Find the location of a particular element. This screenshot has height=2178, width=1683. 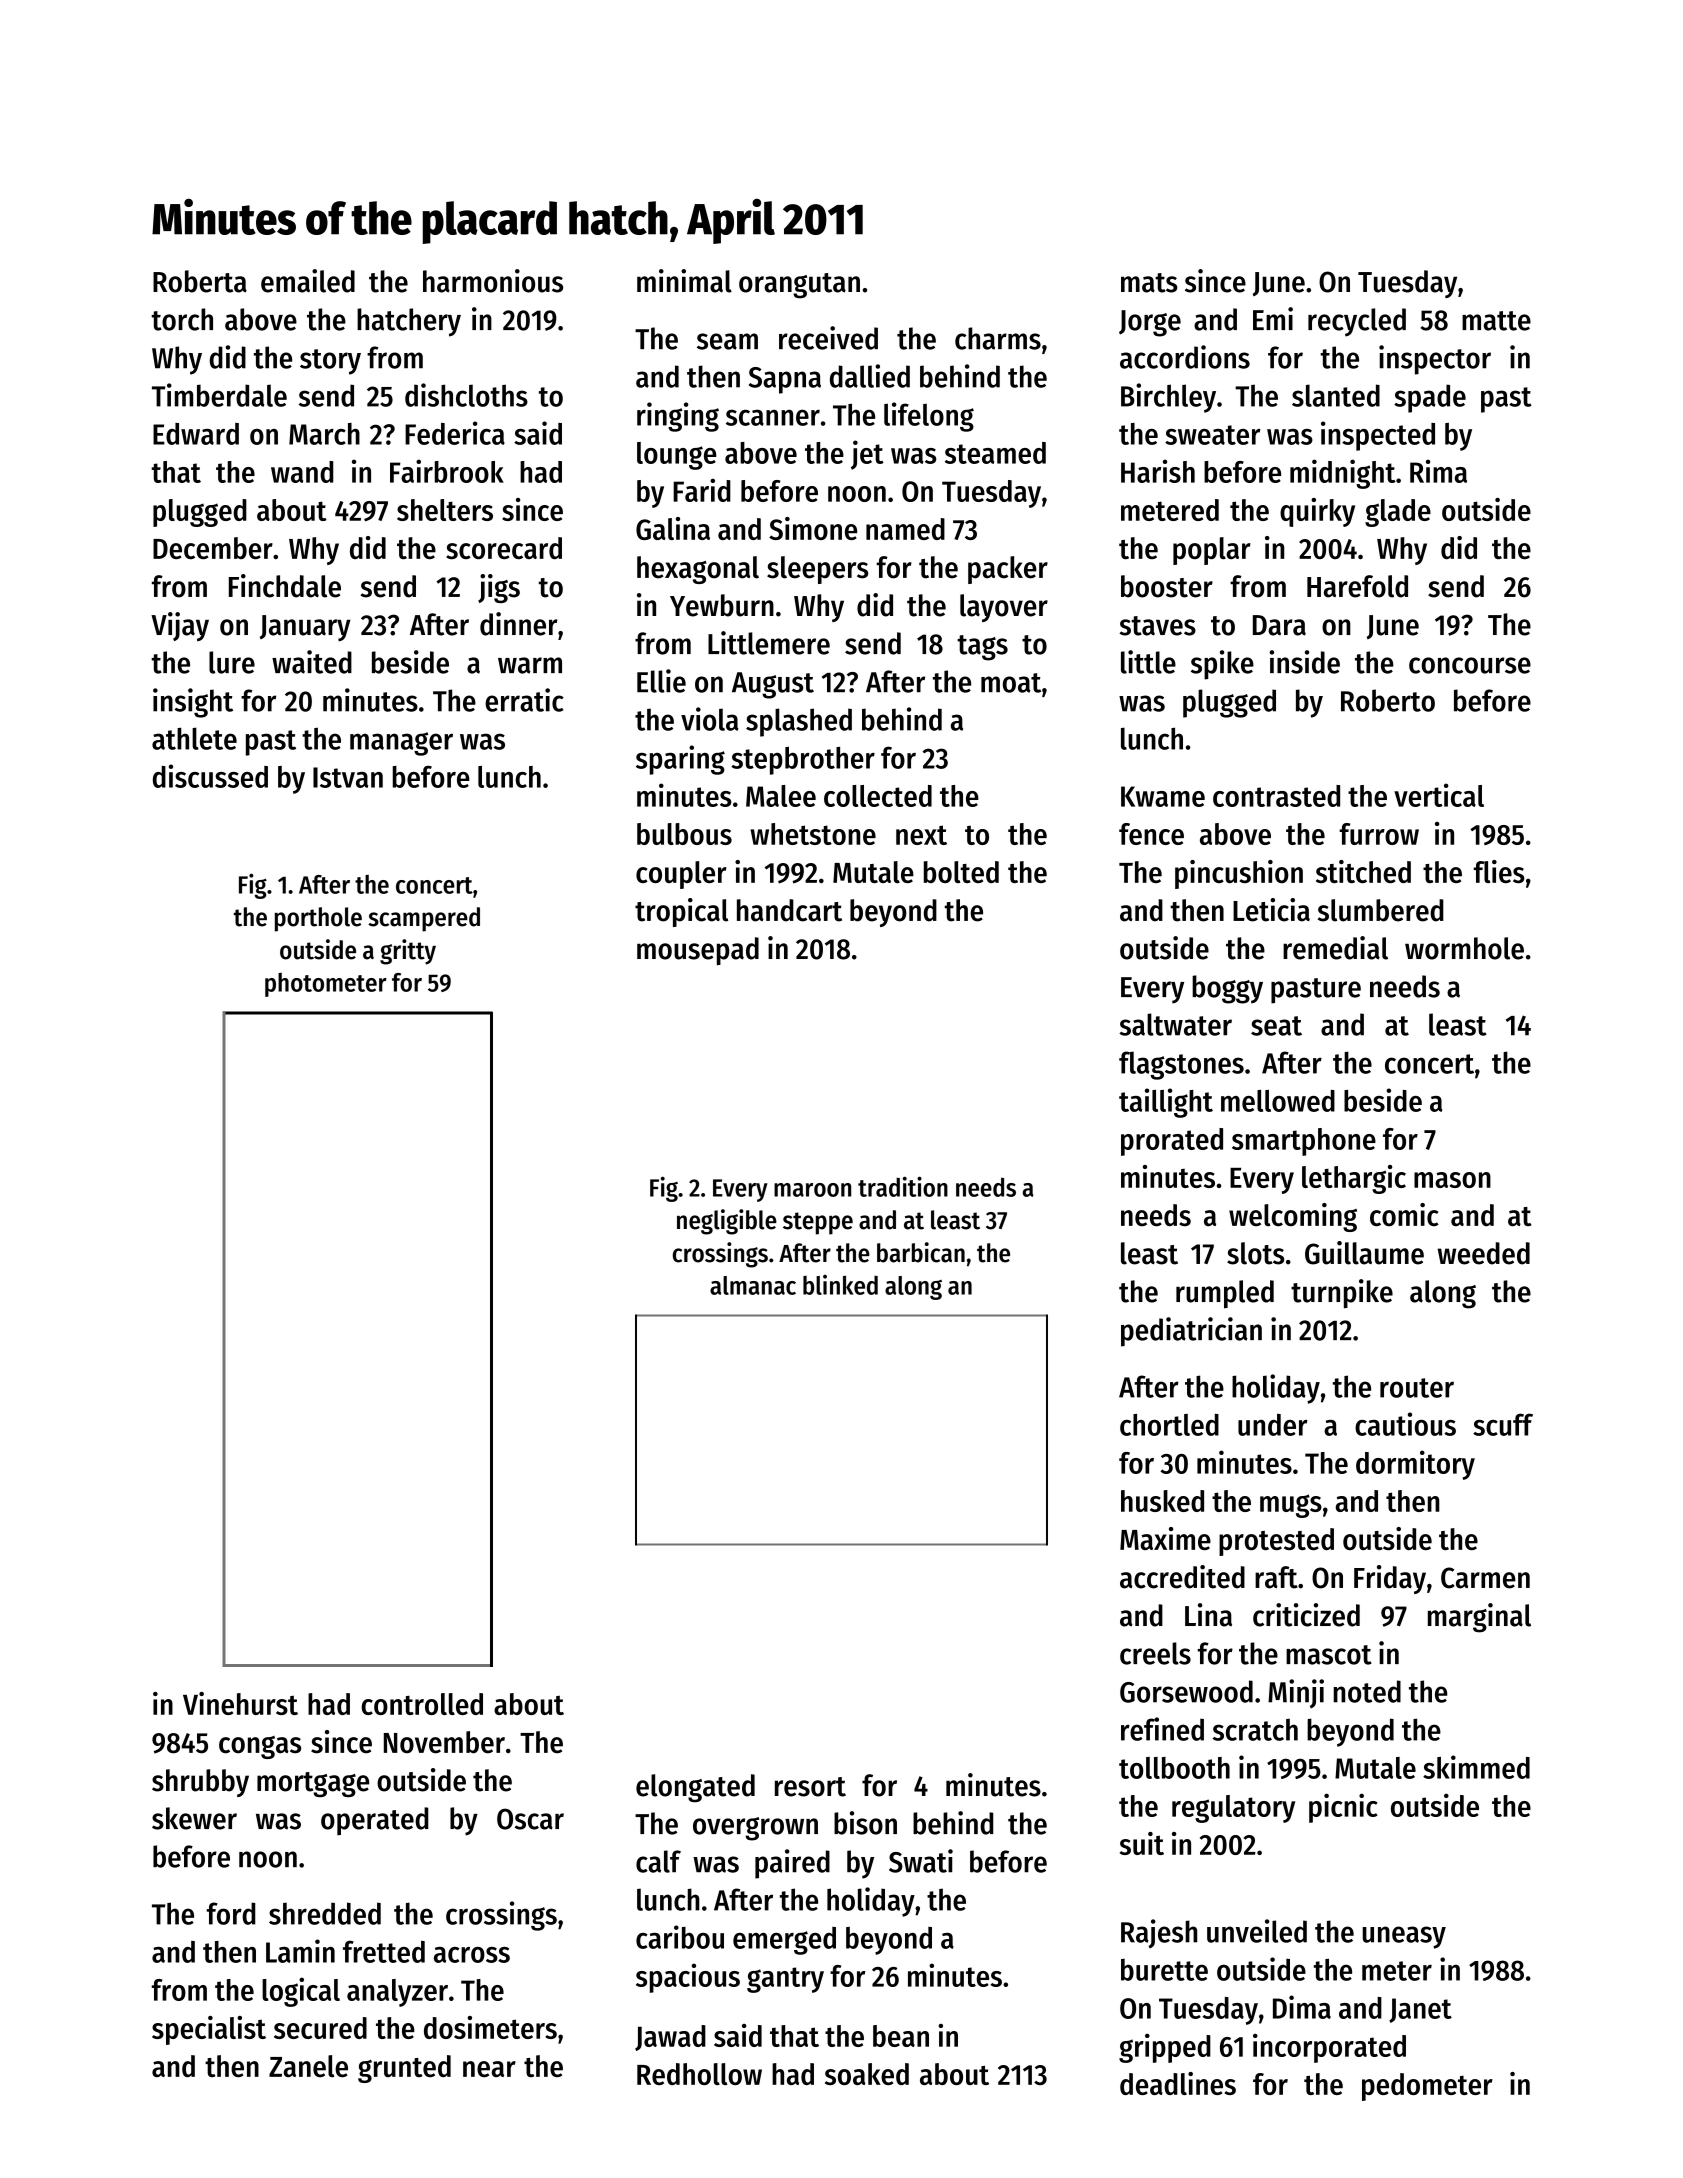

packer is located at coordinates (1008, 570).
